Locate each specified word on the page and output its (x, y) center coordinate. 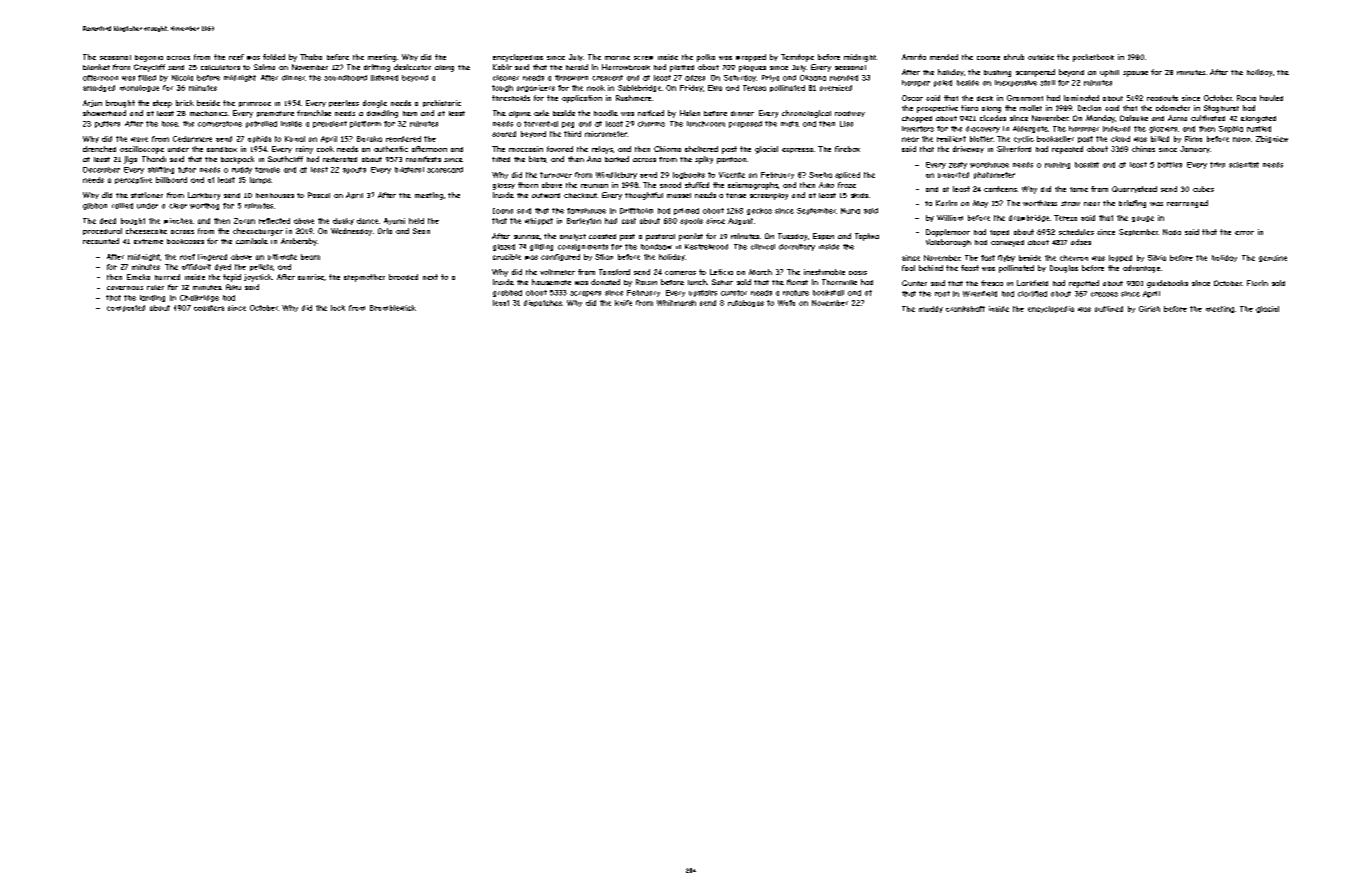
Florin (1257, 283)
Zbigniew (1272, 139)
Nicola (182, 78)
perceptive (133, 180)
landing (152, 298)
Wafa (786, 303)
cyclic (1024, 139)
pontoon (731, 160)
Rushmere (633, 98)
